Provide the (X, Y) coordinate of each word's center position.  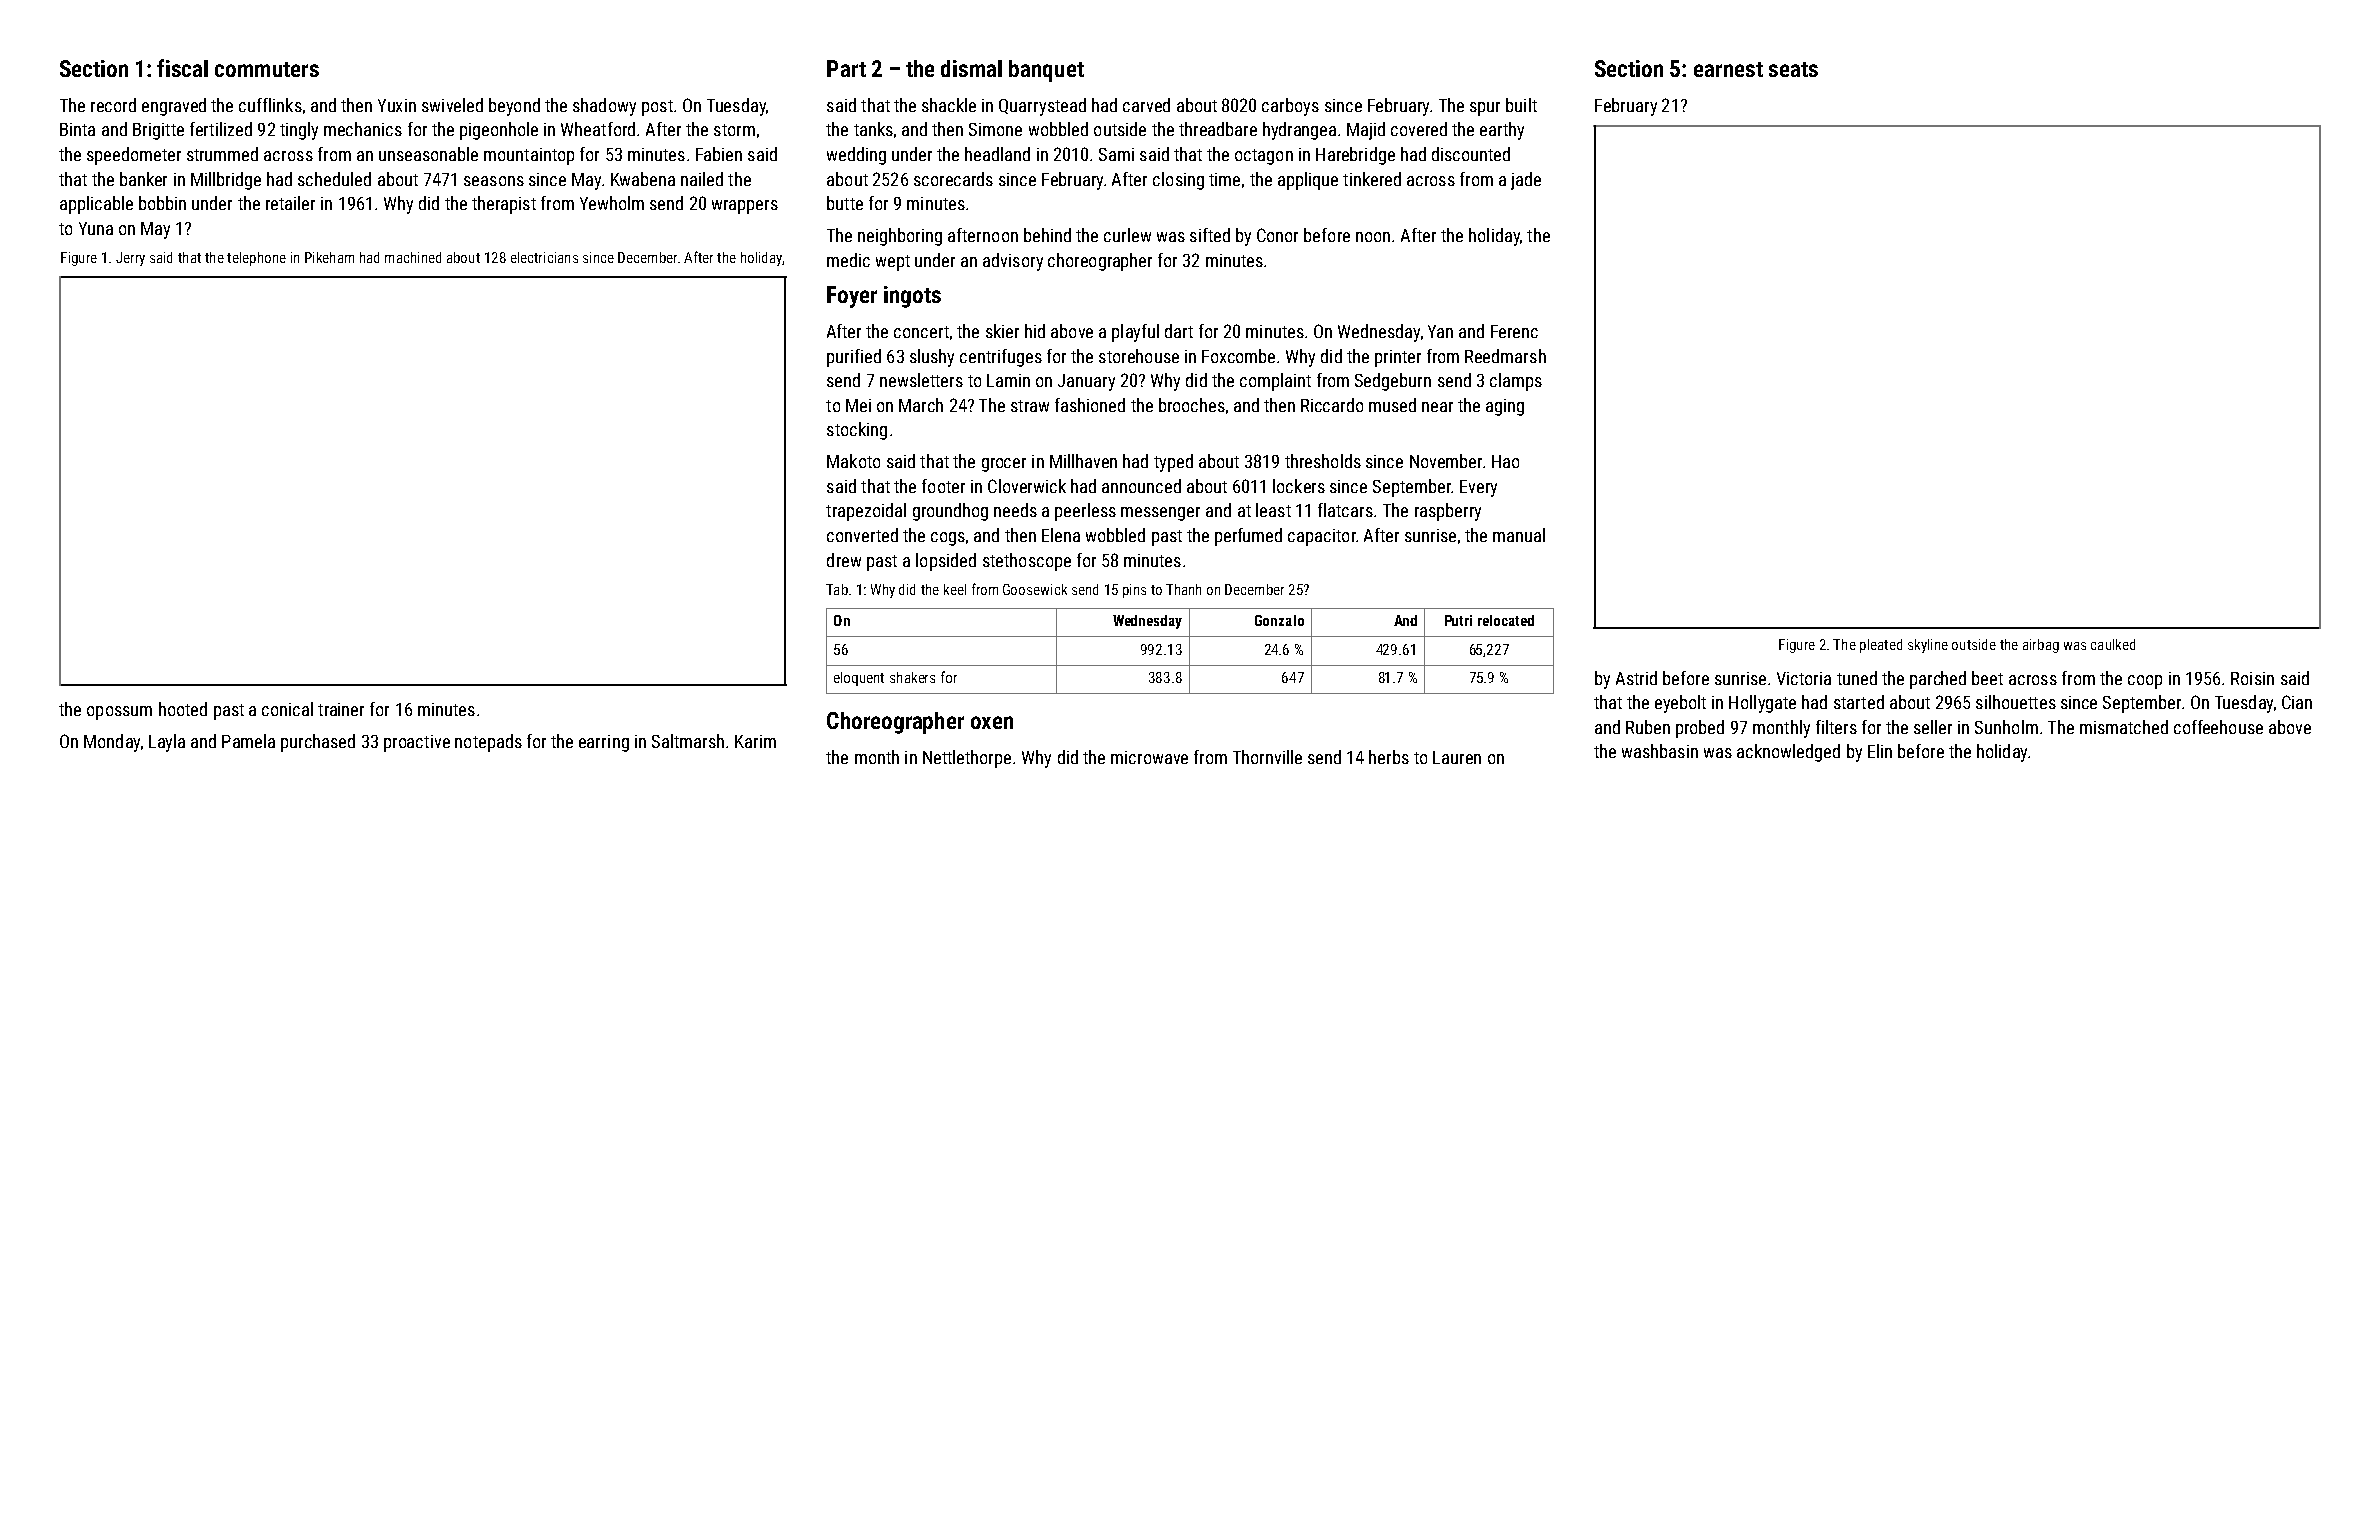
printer (1398, 358)
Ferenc (1514, 331)
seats (1793, 69)
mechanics (363, 129)
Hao (1505, 461)
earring (604, 743)
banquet (1046, 71)
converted (862, 535)
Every (1478, 488)
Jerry (130, 259)
